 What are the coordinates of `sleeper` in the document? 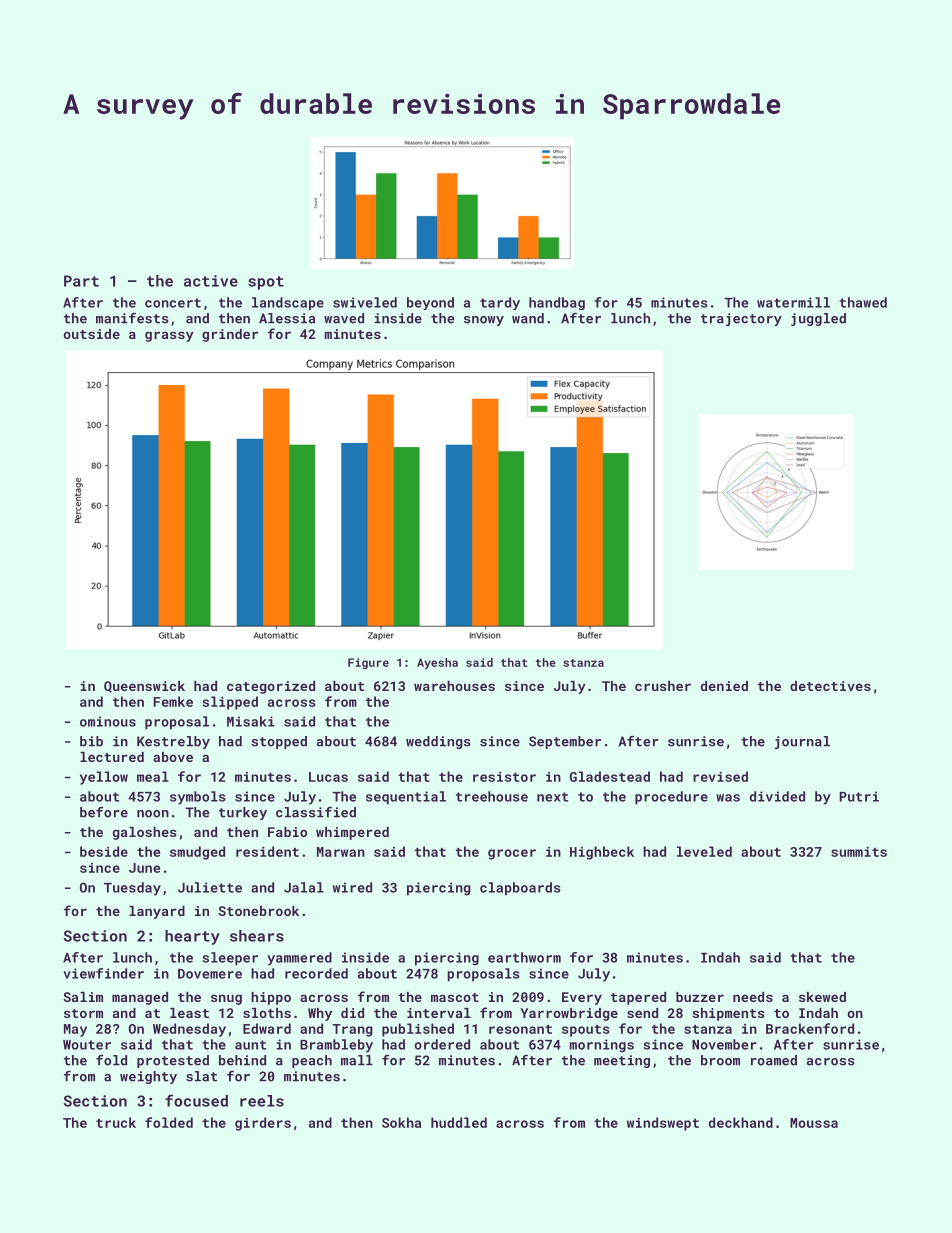 It's located at (230, 959).
